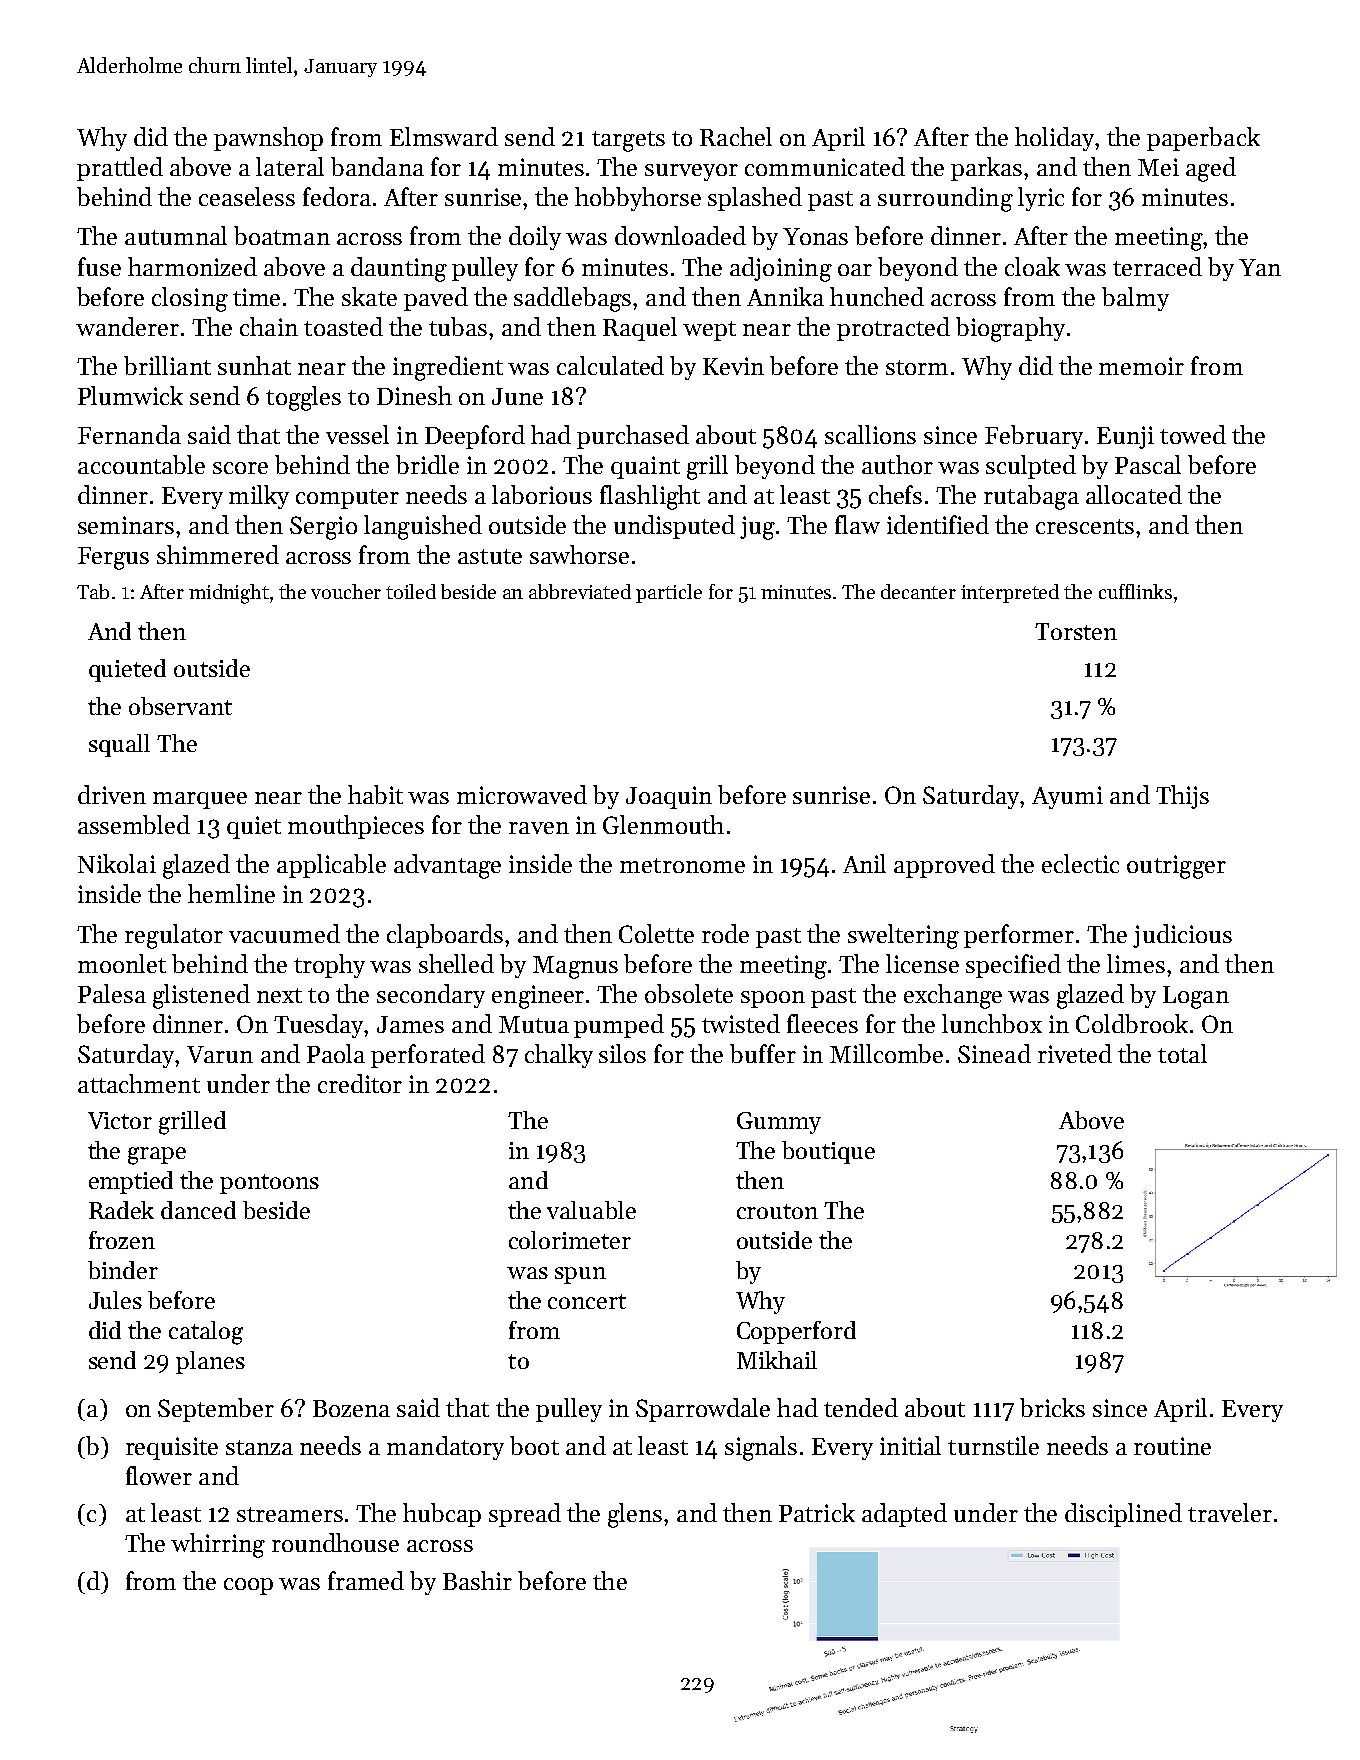 This document has width=1360, height=1760. I want to click on Bozena, so click(351, 1408).
